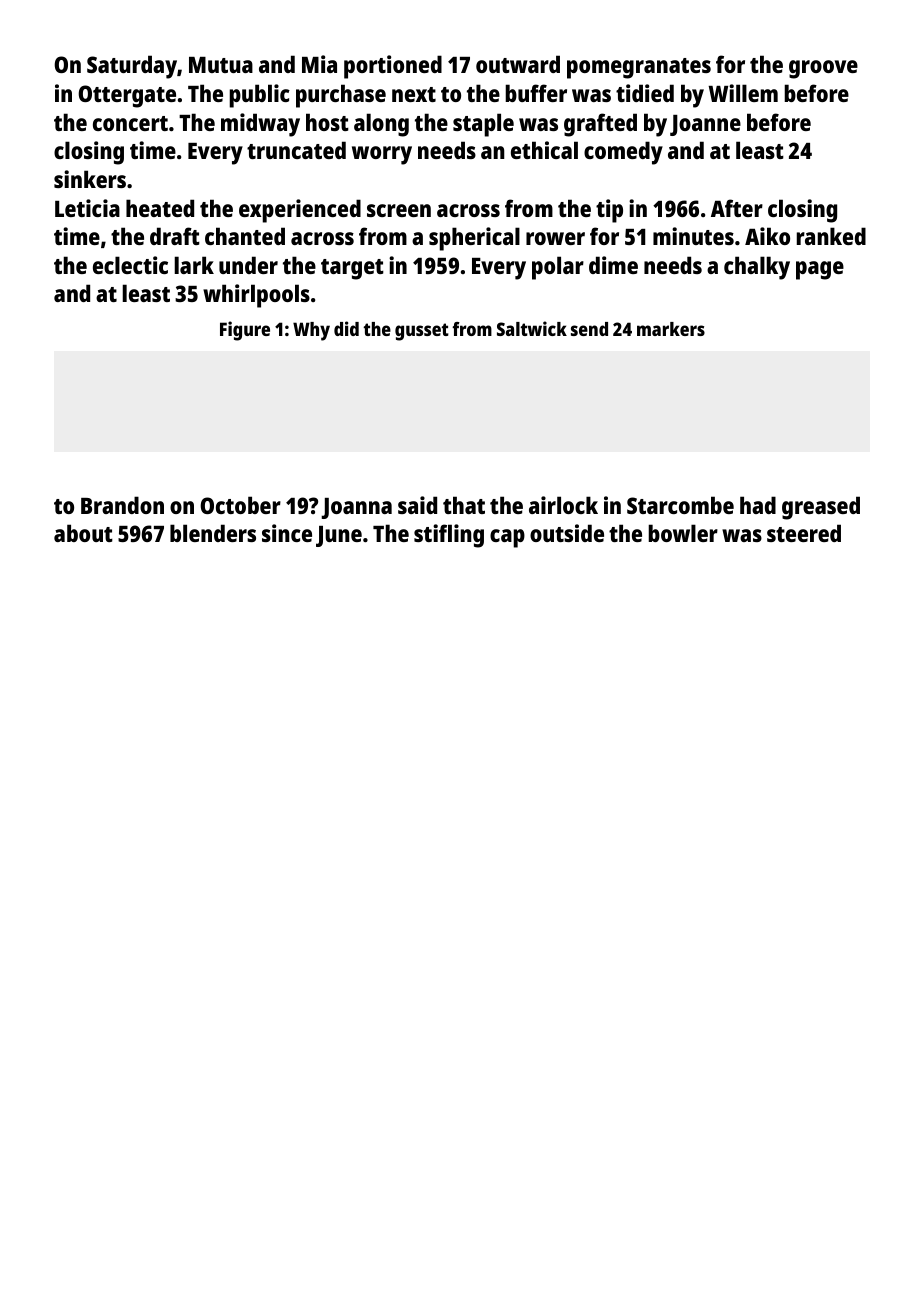 This page has height=1314, width=924. I want to click on steered, so click(804, 533).
